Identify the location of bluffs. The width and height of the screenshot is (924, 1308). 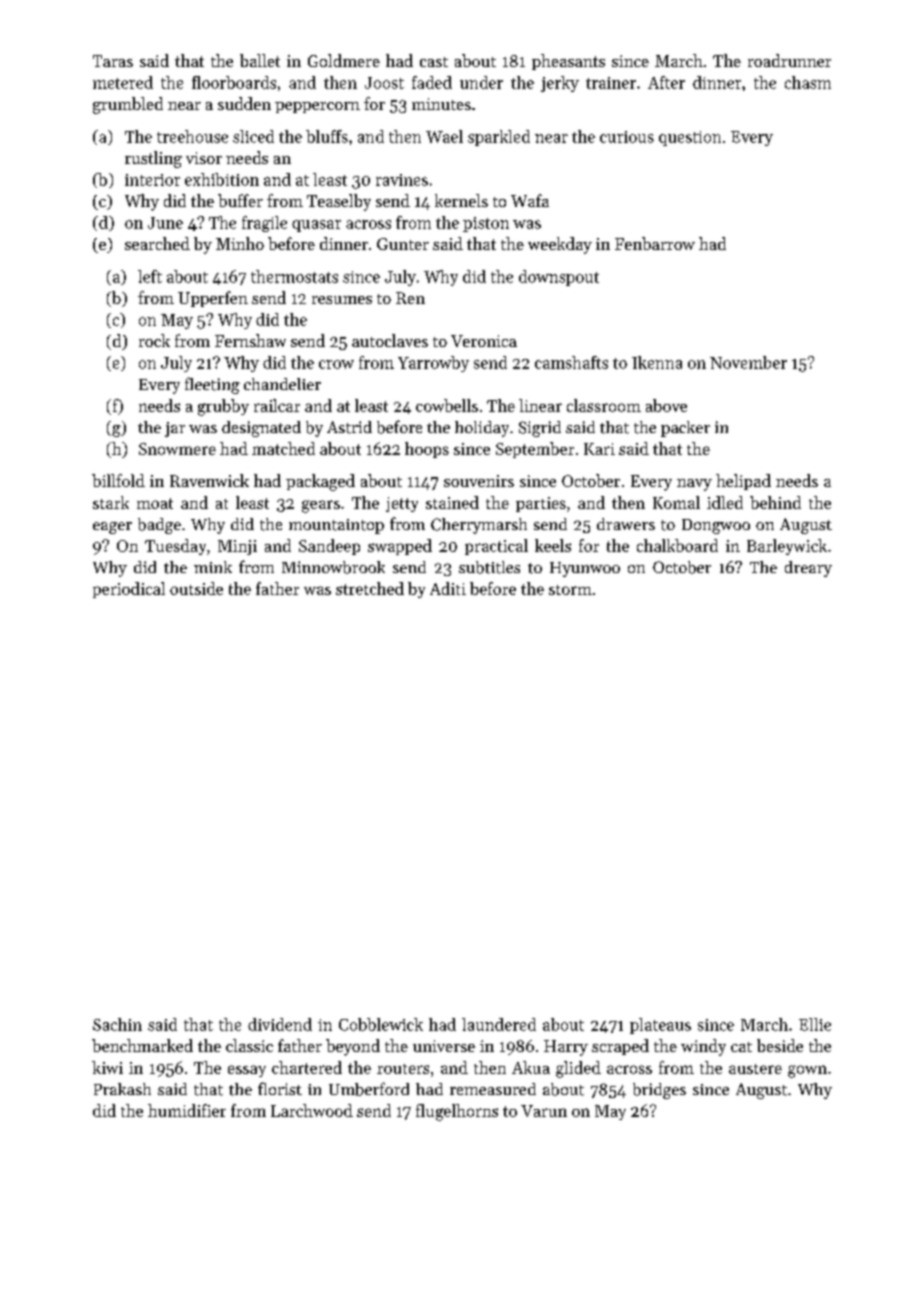
(327, 136).
